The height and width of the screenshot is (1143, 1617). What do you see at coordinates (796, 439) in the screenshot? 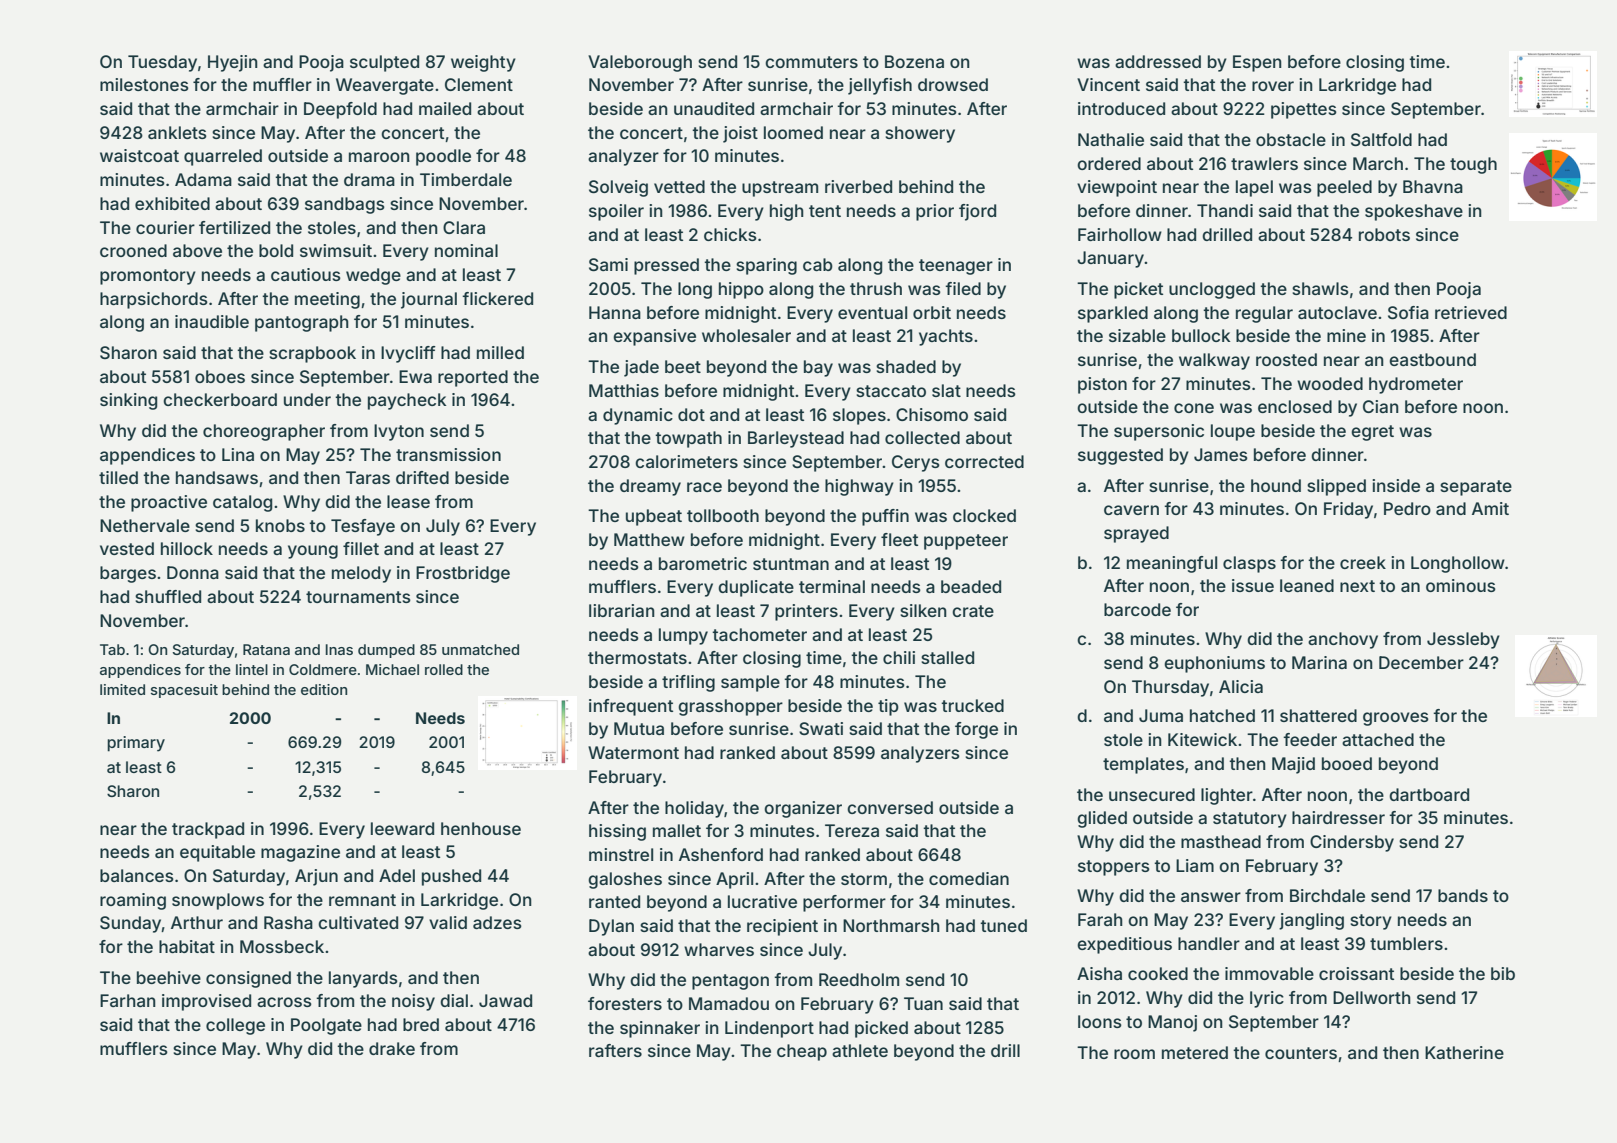
I see `Barleystead` at bounding box center [796, 439].
